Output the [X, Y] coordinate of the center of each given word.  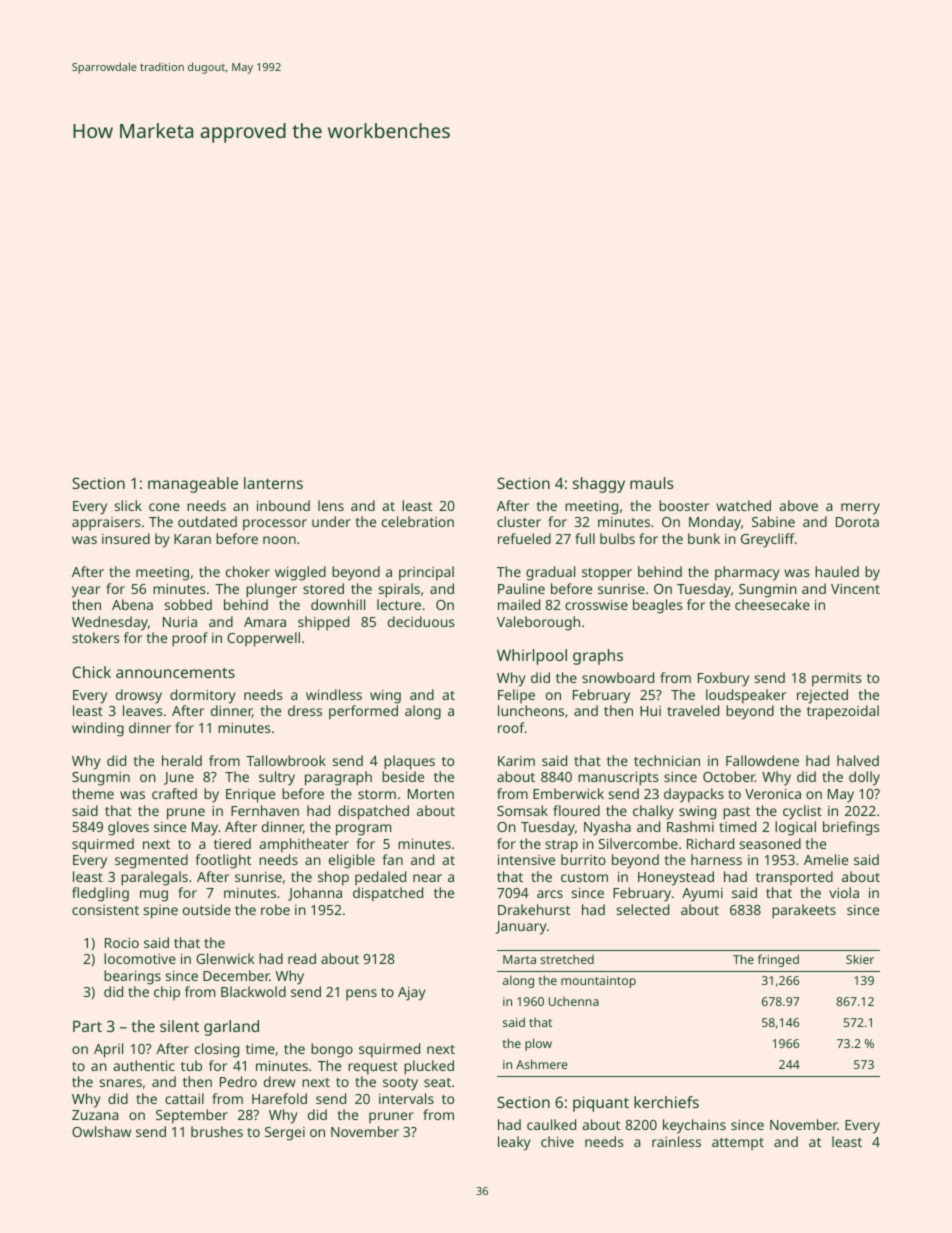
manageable [193, 485]
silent [179, 1026]
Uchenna [574, 1001]
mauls [652, 483]
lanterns [273, 483]
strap [561, 846]
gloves [128, 828]
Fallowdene [762, 760]
